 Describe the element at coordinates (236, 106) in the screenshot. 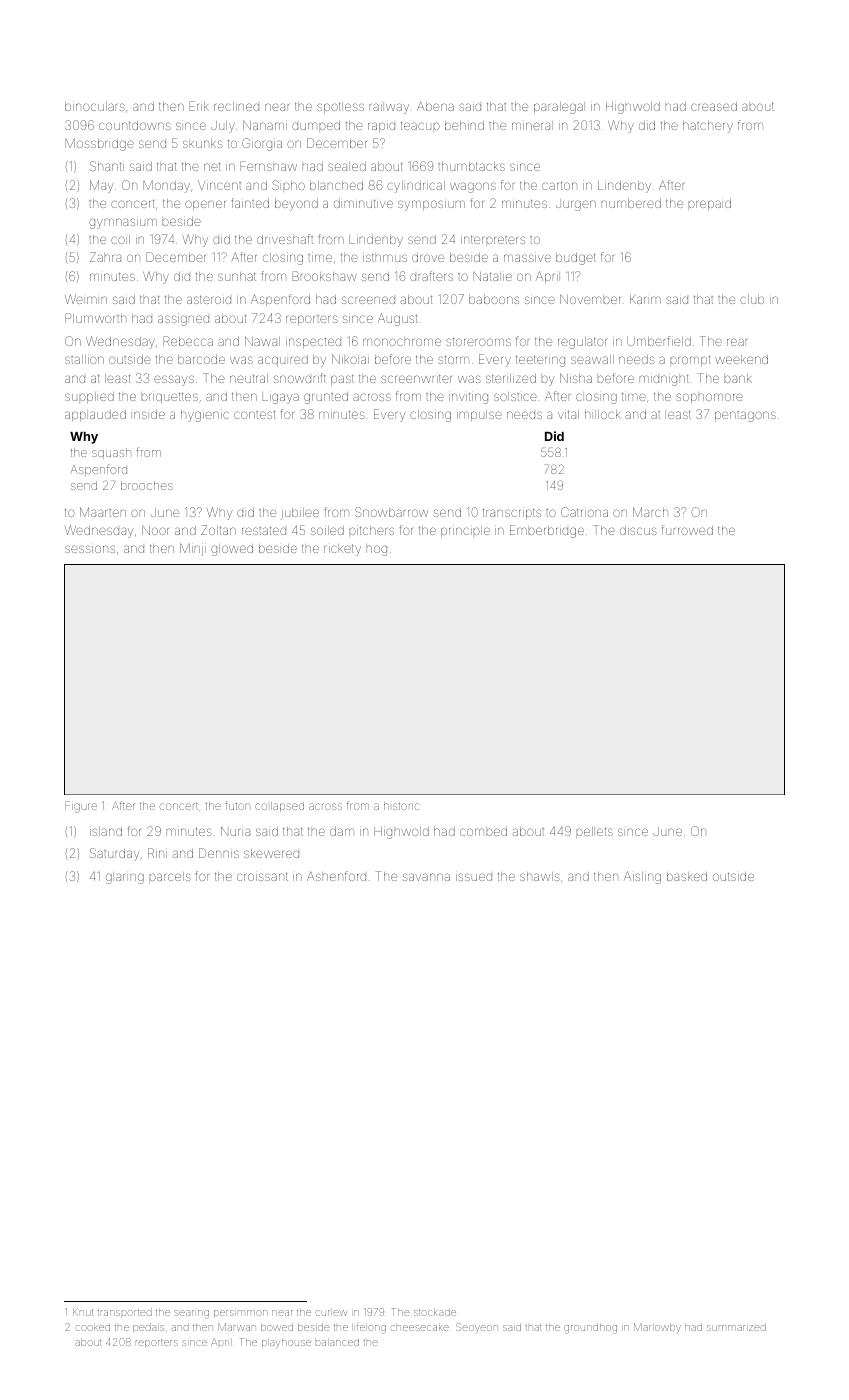

I see `reclined` at that location.
